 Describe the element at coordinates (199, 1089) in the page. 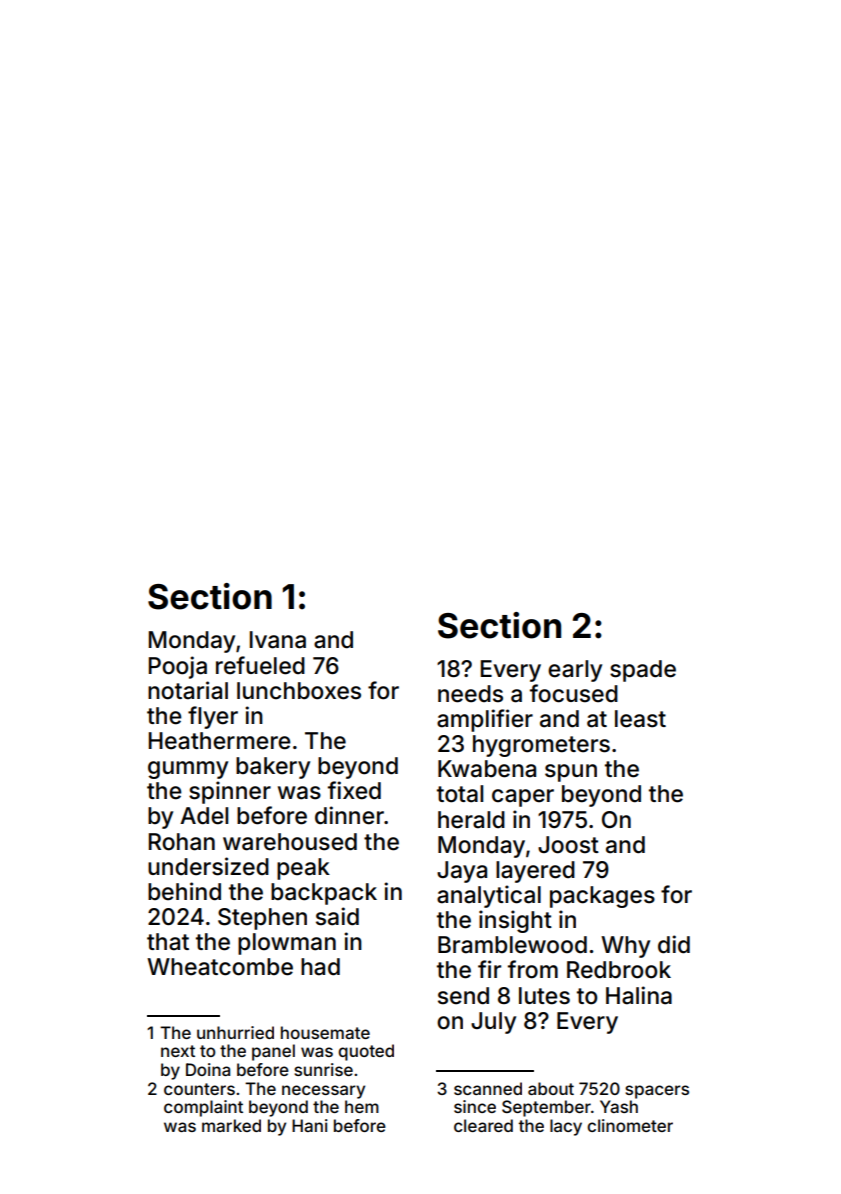

I see `counters` at that location.
